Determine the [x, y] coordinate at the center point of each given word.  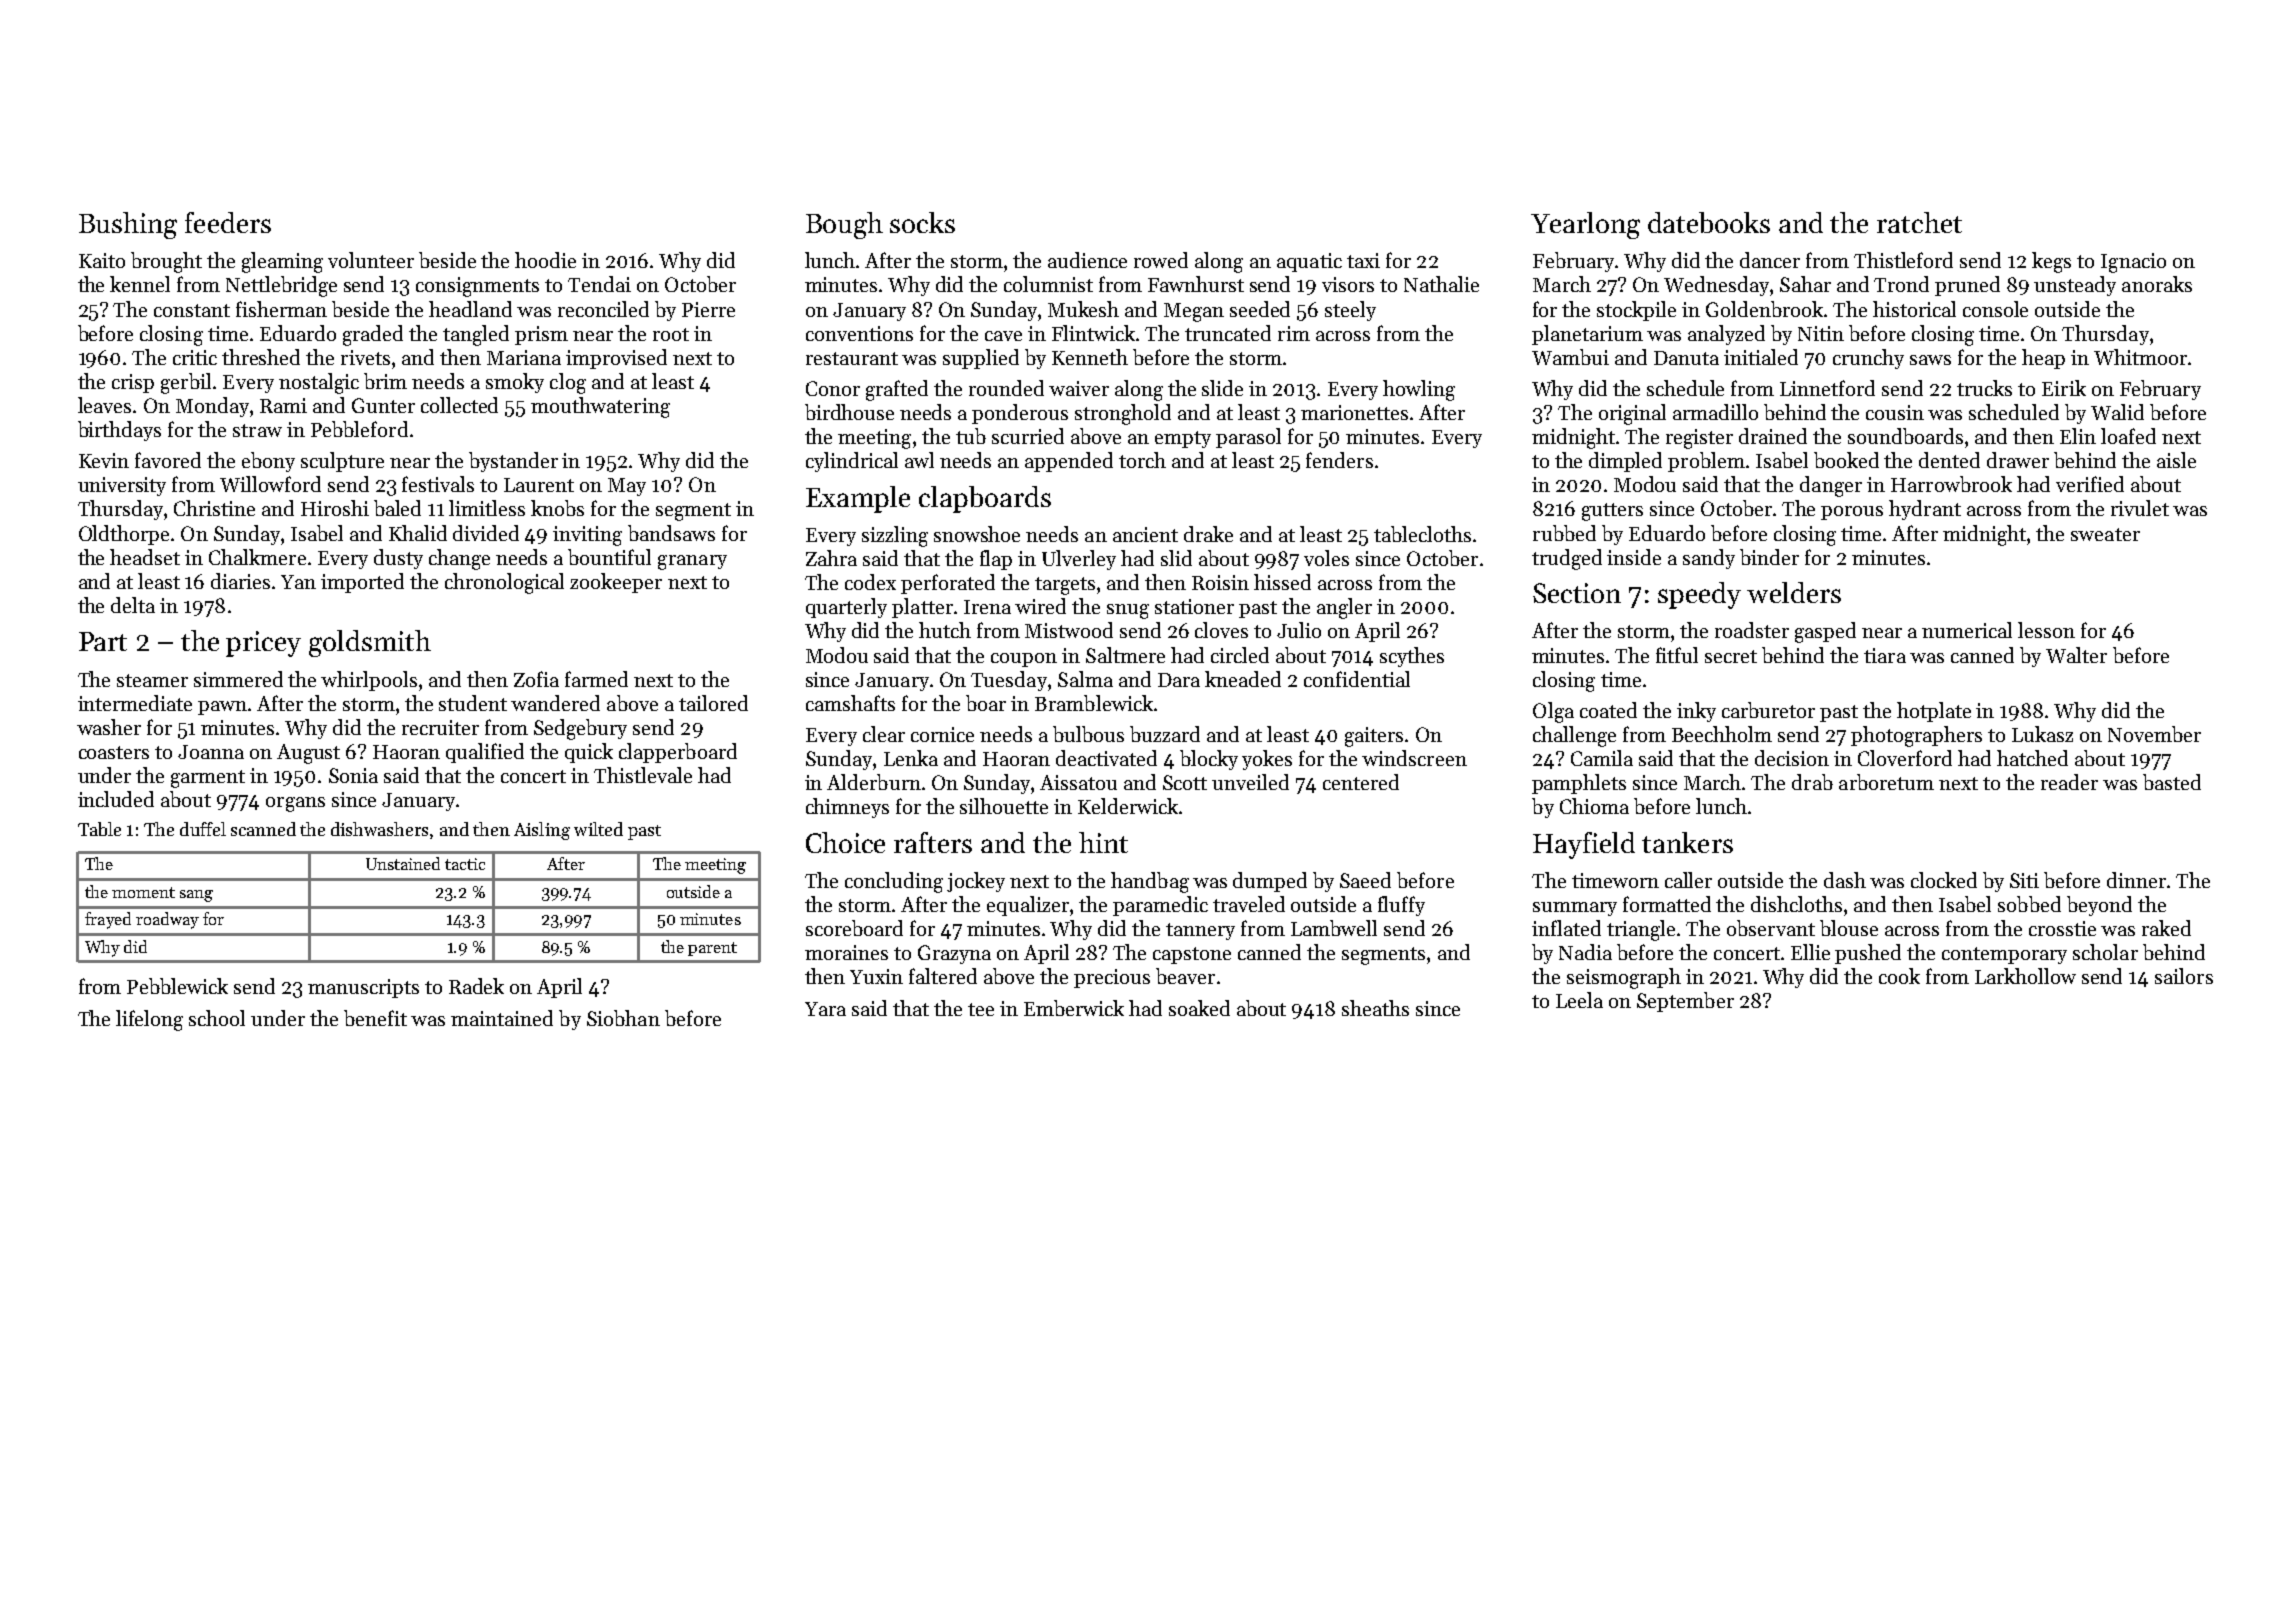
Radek [476, 986]
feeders [228, 222]
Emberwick [1074, 1008]
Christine [214, 508]
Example [858, 499]
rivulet [2140, 508]
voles [1326, 558]
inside [1634, 557]
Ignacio [2133, 263]
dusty [398, 559]
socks [922, 222]
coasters [114, 752]
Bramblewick [1094, 703]
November [2154, 734]
